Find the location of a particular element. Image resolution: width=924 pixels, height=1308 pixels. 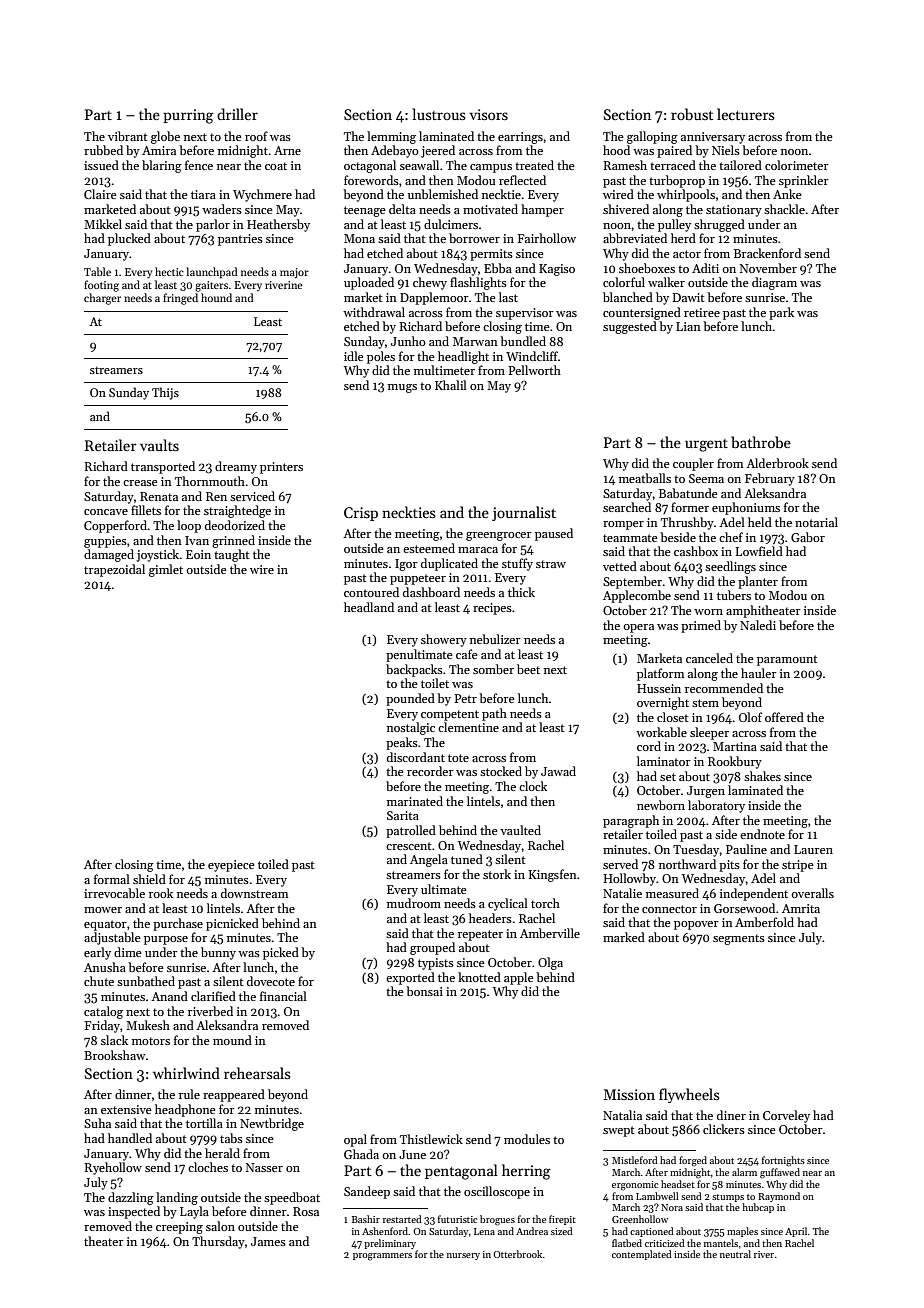

June is located at coordinates (412, 1154).
